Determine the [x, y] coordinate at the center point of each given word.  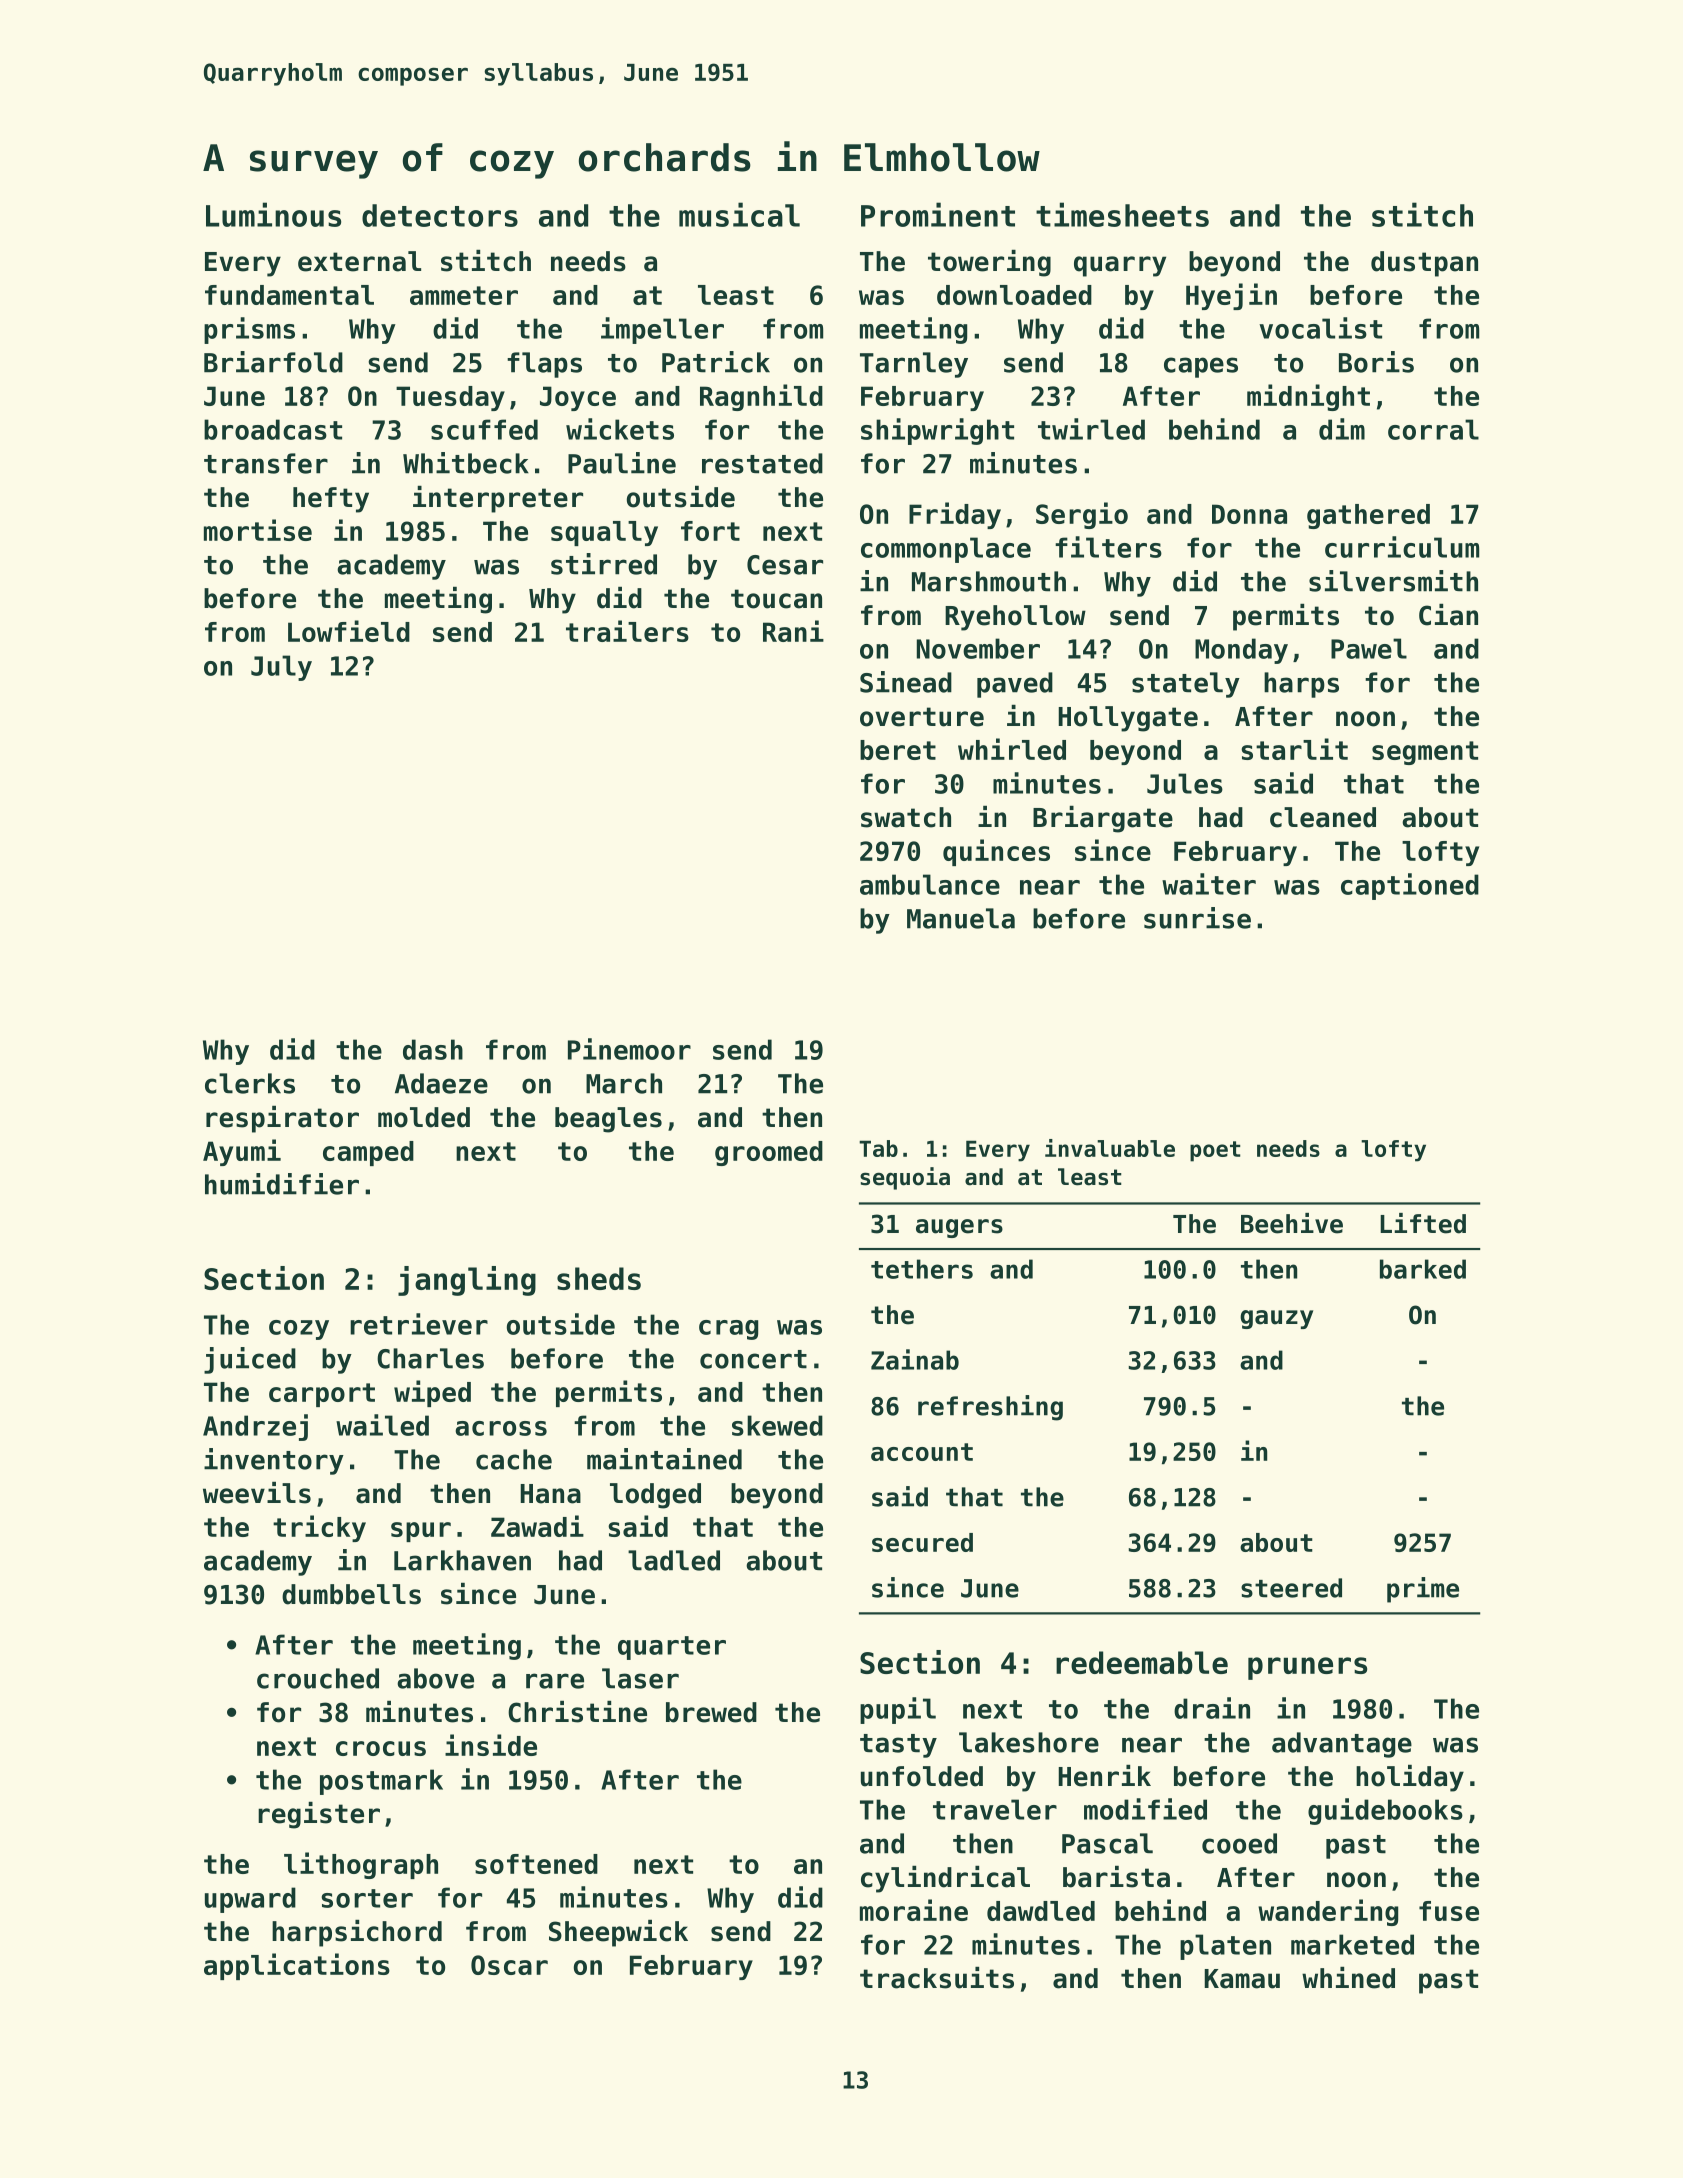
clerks [250, 1083]
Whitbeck [466, 463]
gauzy [1276, 1319]
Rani [793, 631]
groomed [769, 1153]
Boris [1376, 362]
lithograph [361, 1865]
